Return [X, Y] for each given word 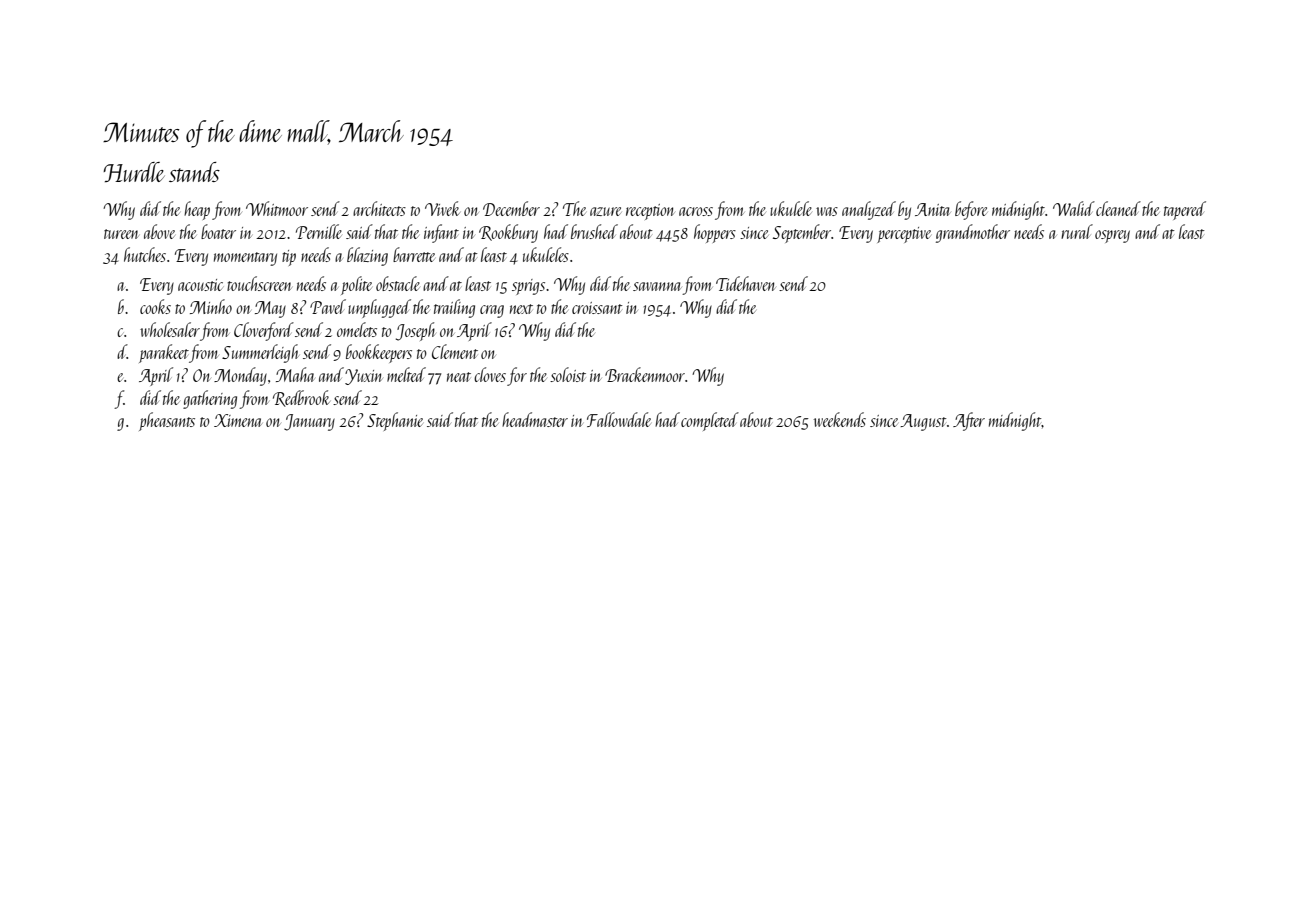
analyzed [869, 210]
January [309, 422]
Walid [1074, 208]
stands [194, 172]
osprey [1112, 236]
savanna [657, 286]
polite [356, 285]
